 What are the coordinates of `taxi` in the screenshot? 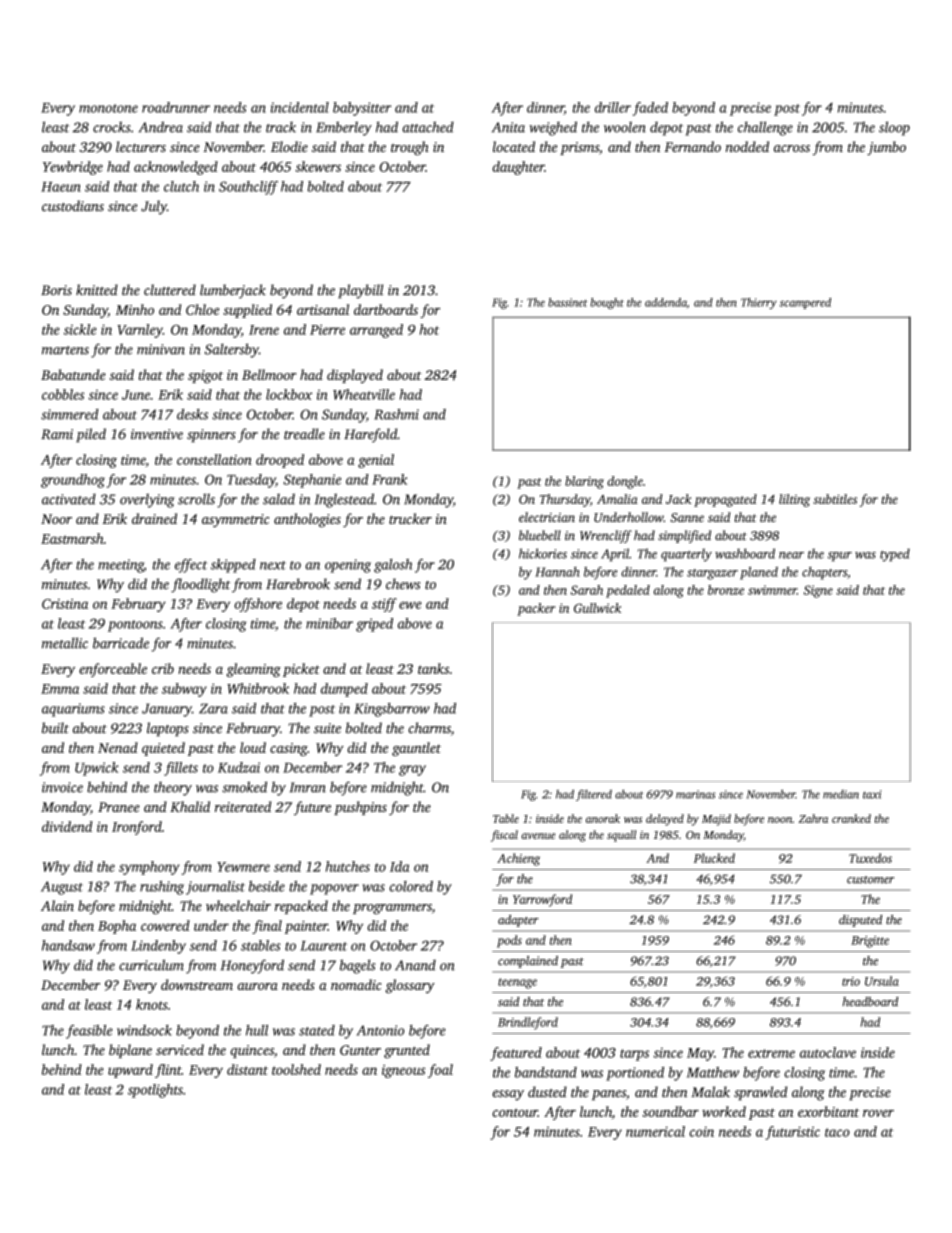 It's located at (872, 794).
